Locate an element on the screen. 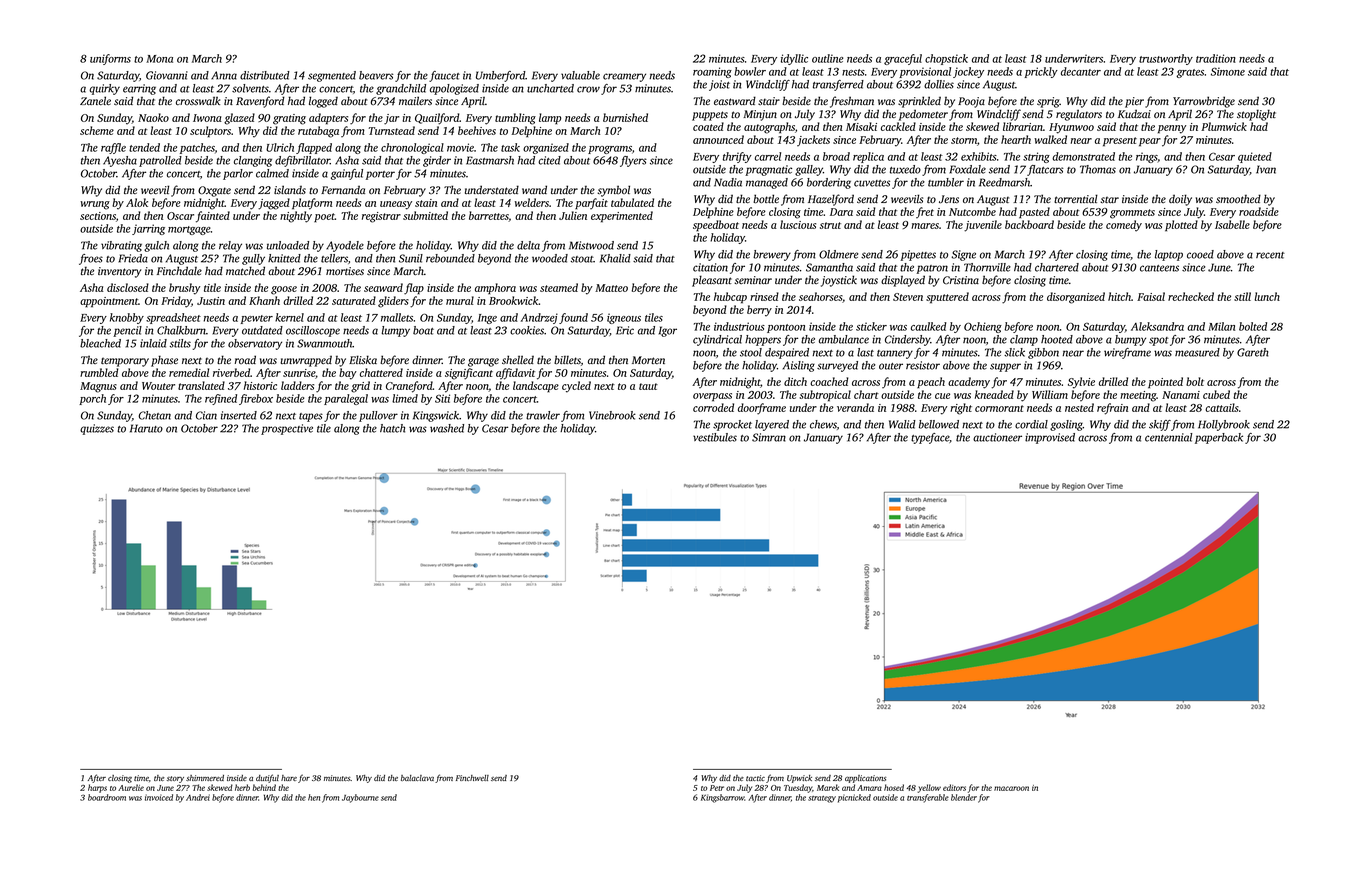  Nanami is located at coordinates (1181, 395).
